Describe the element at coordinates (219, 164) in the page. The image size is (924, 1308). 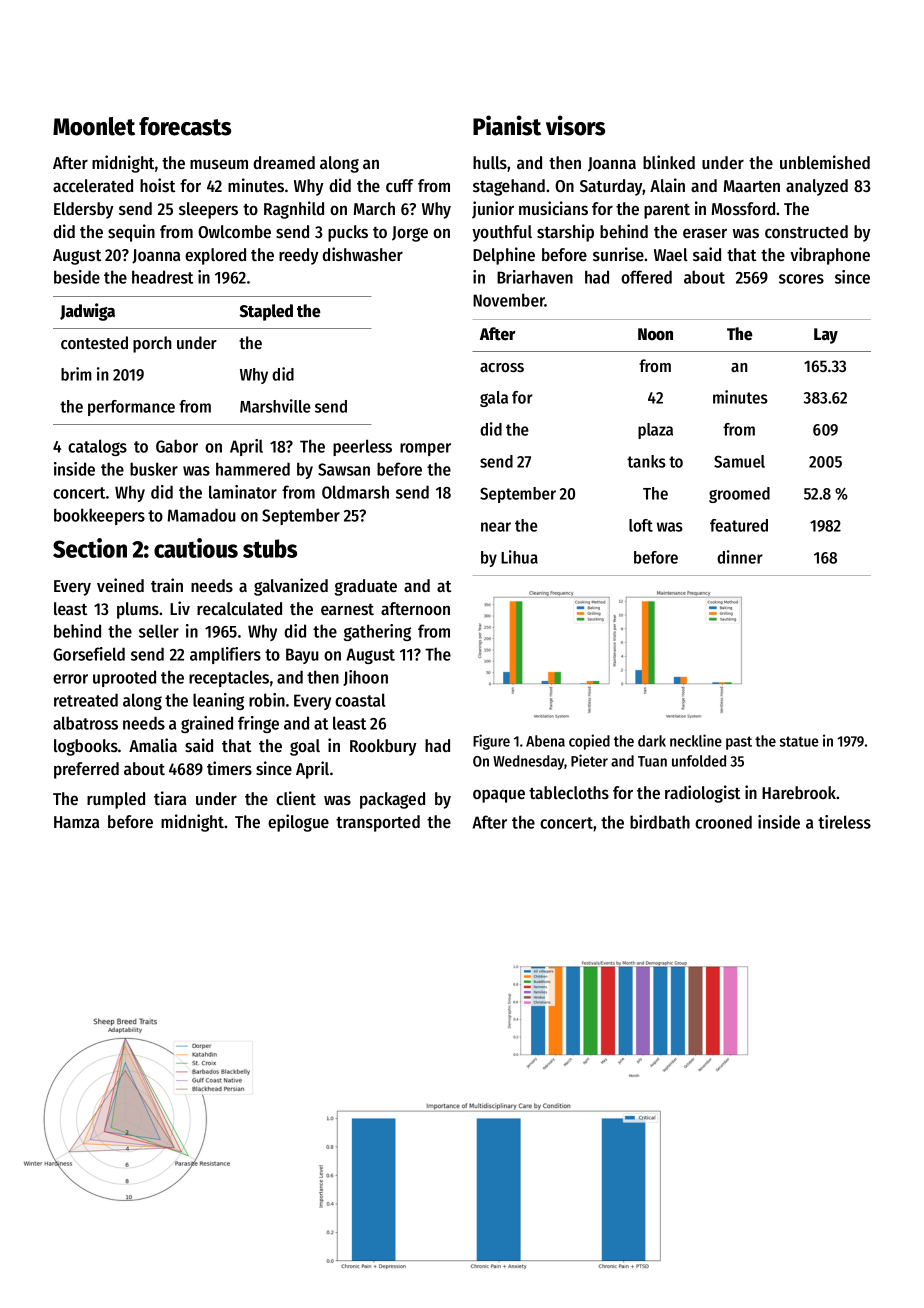
I see `museum` at that location.
